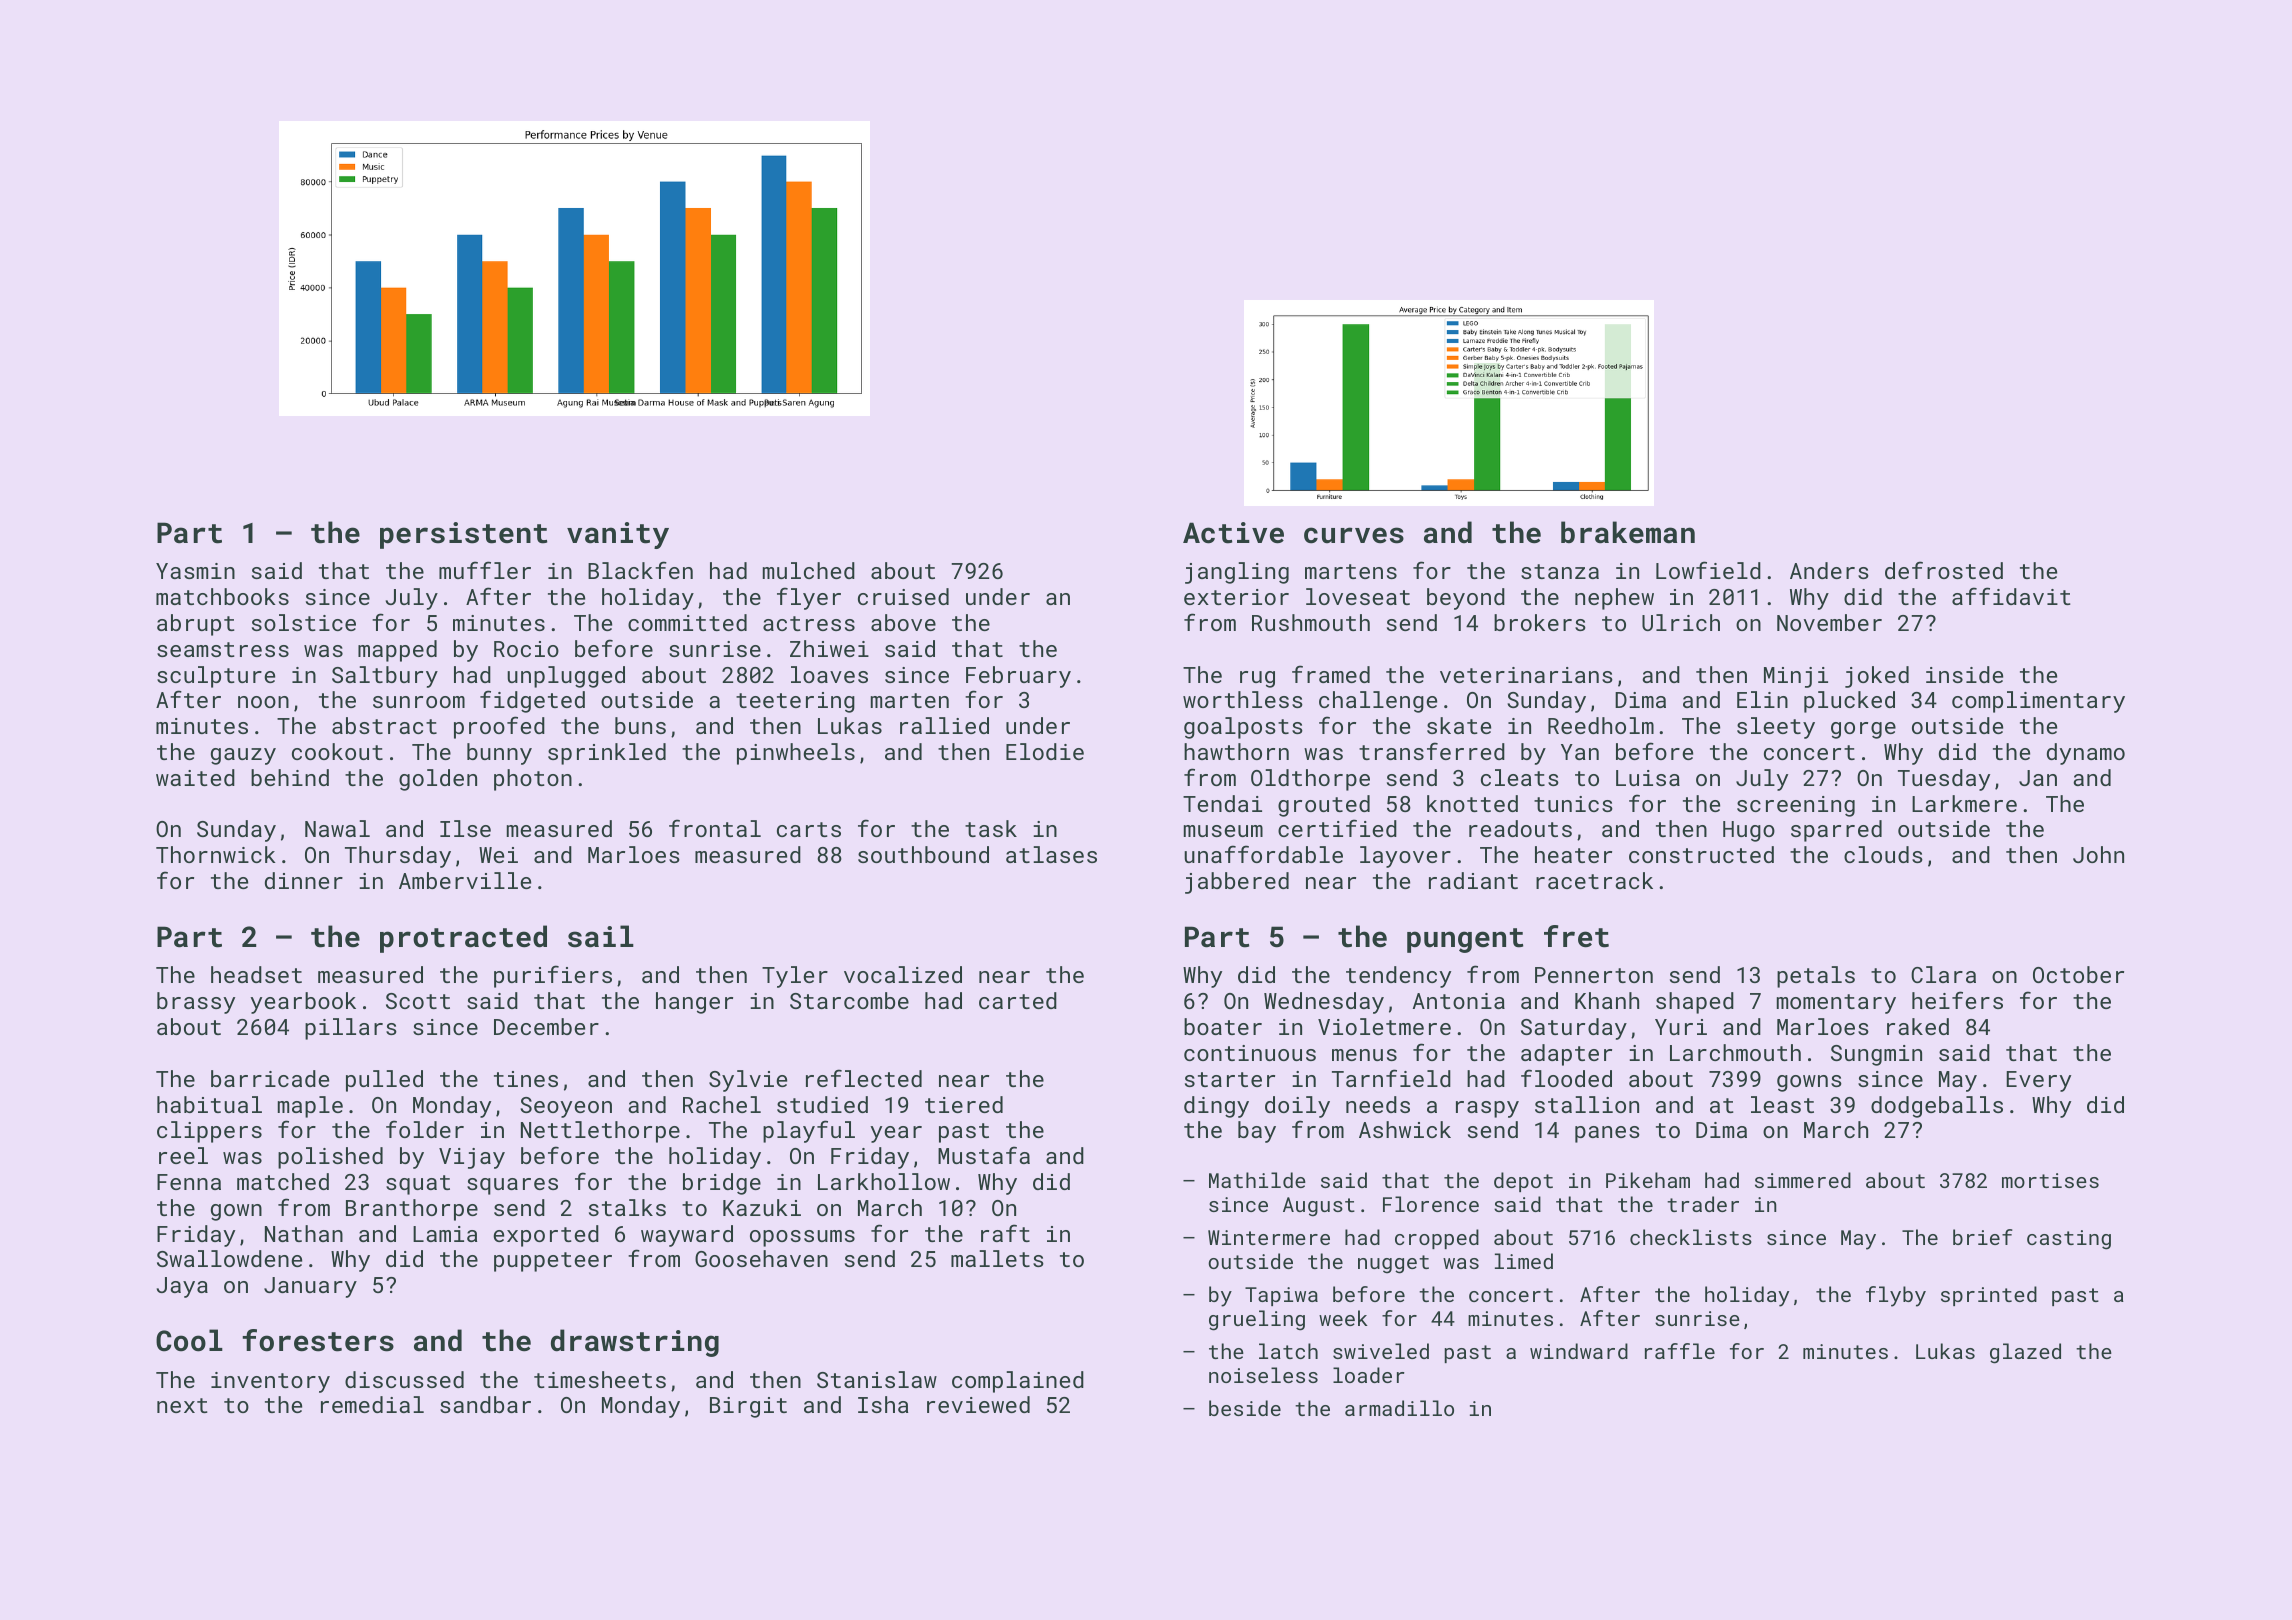  I want to click on challenge, so click(1378, 702).
